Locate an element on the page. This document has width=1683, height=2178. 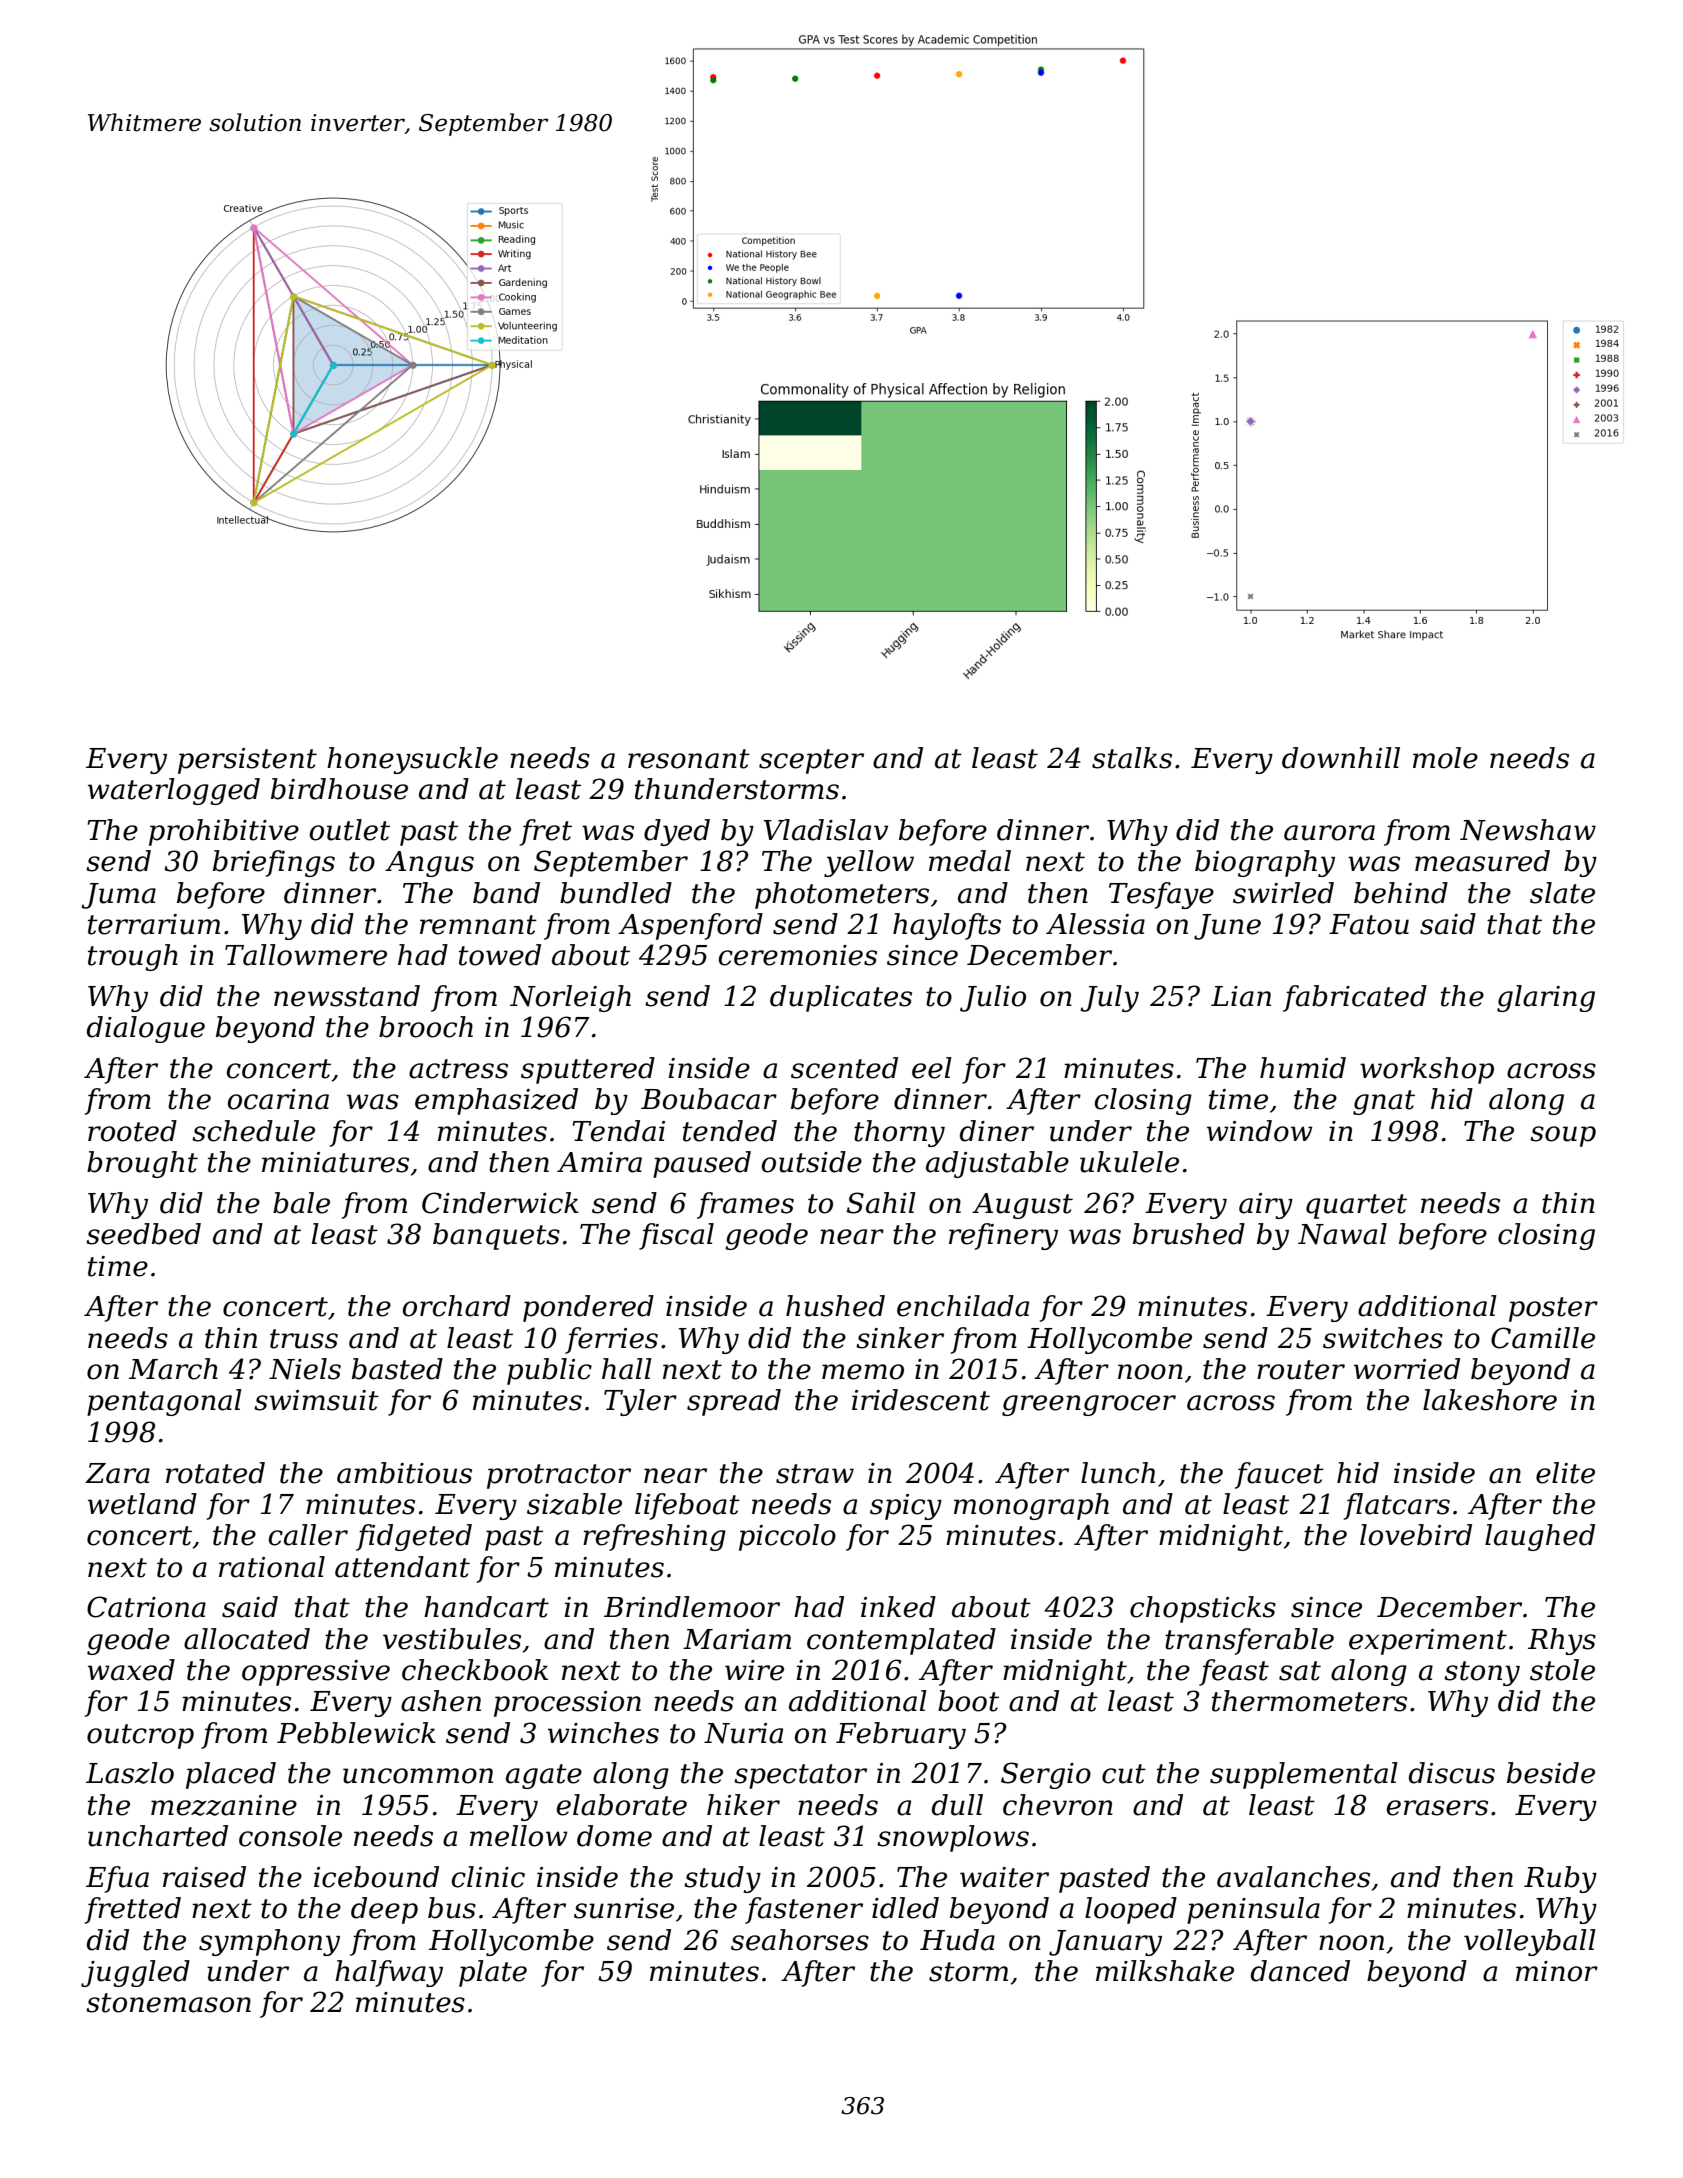
eel is located at coordinates (932, 1068).
